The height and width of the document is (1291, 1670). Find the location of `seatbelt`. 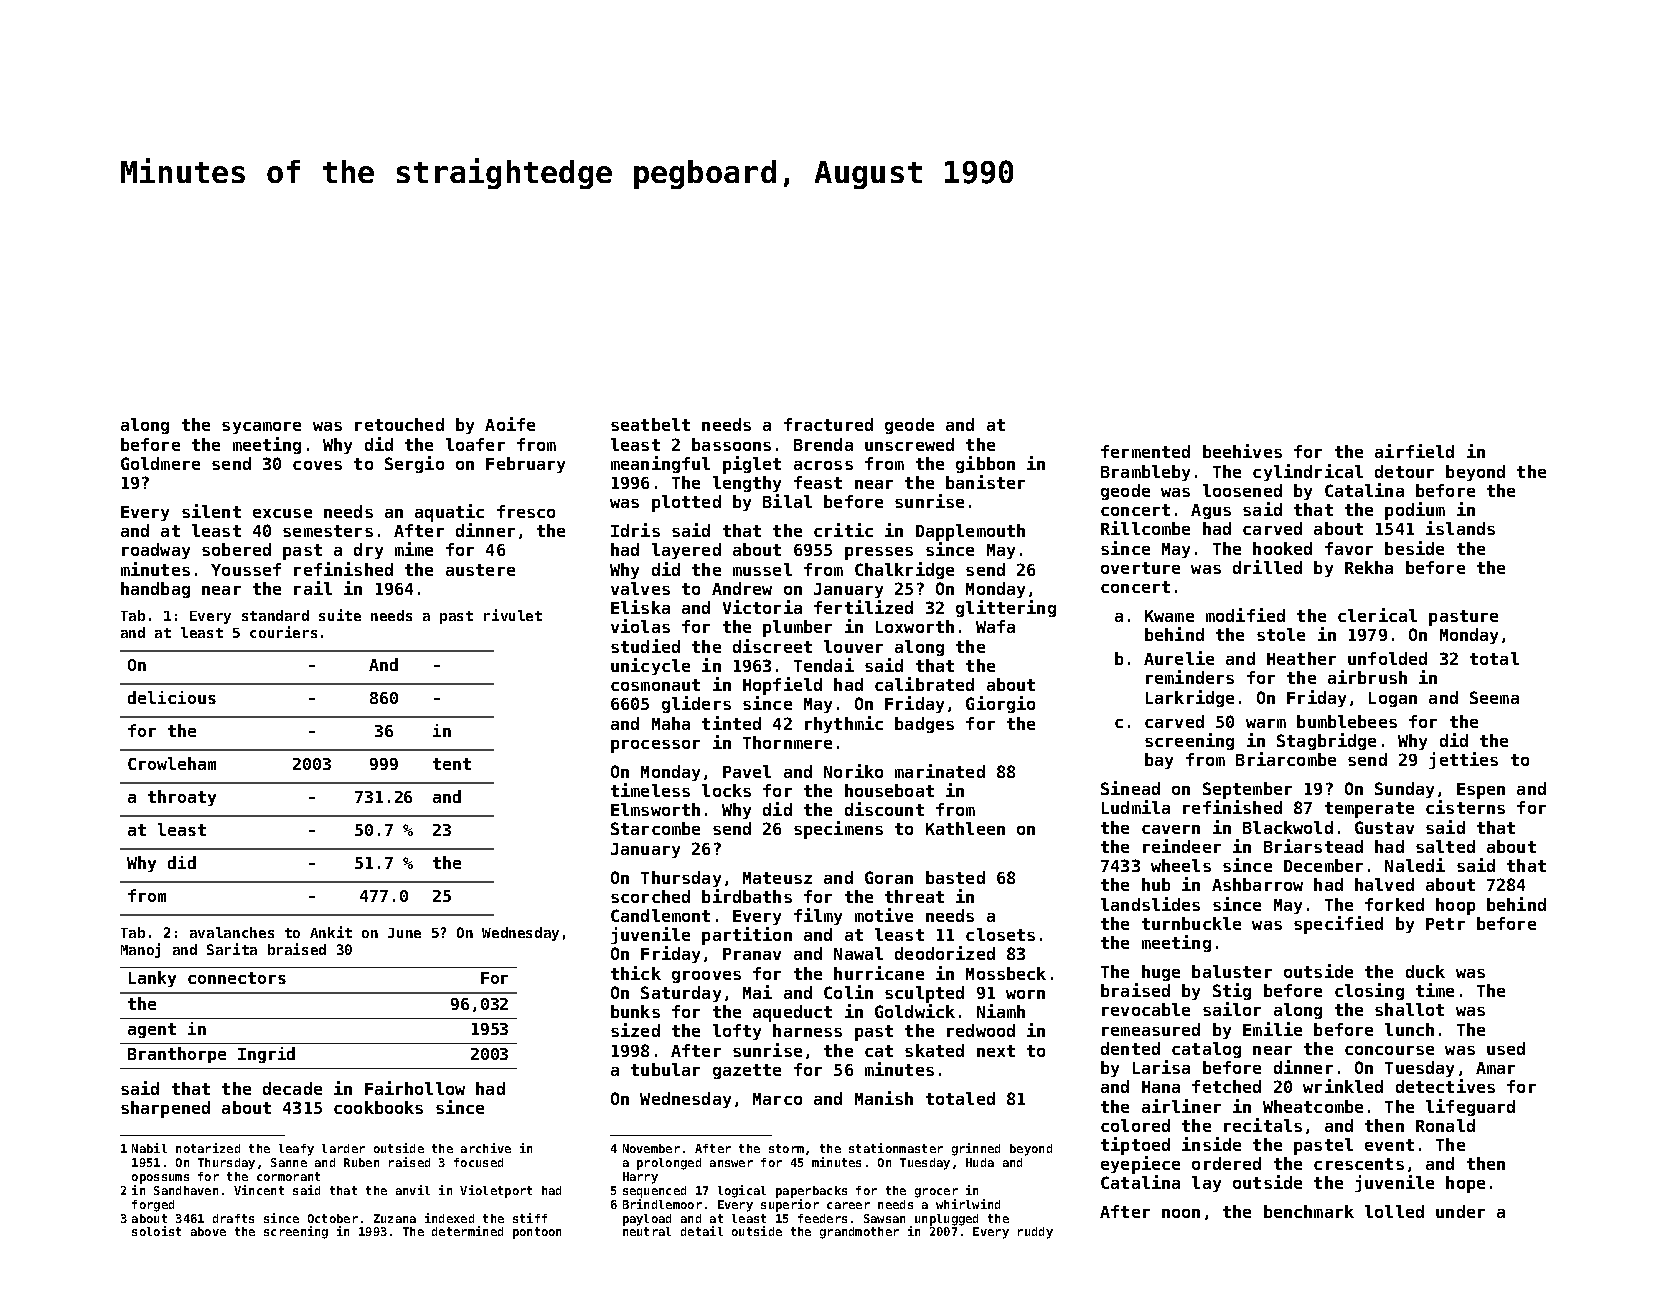

seatbelt is located at coordinates (650, 424).
